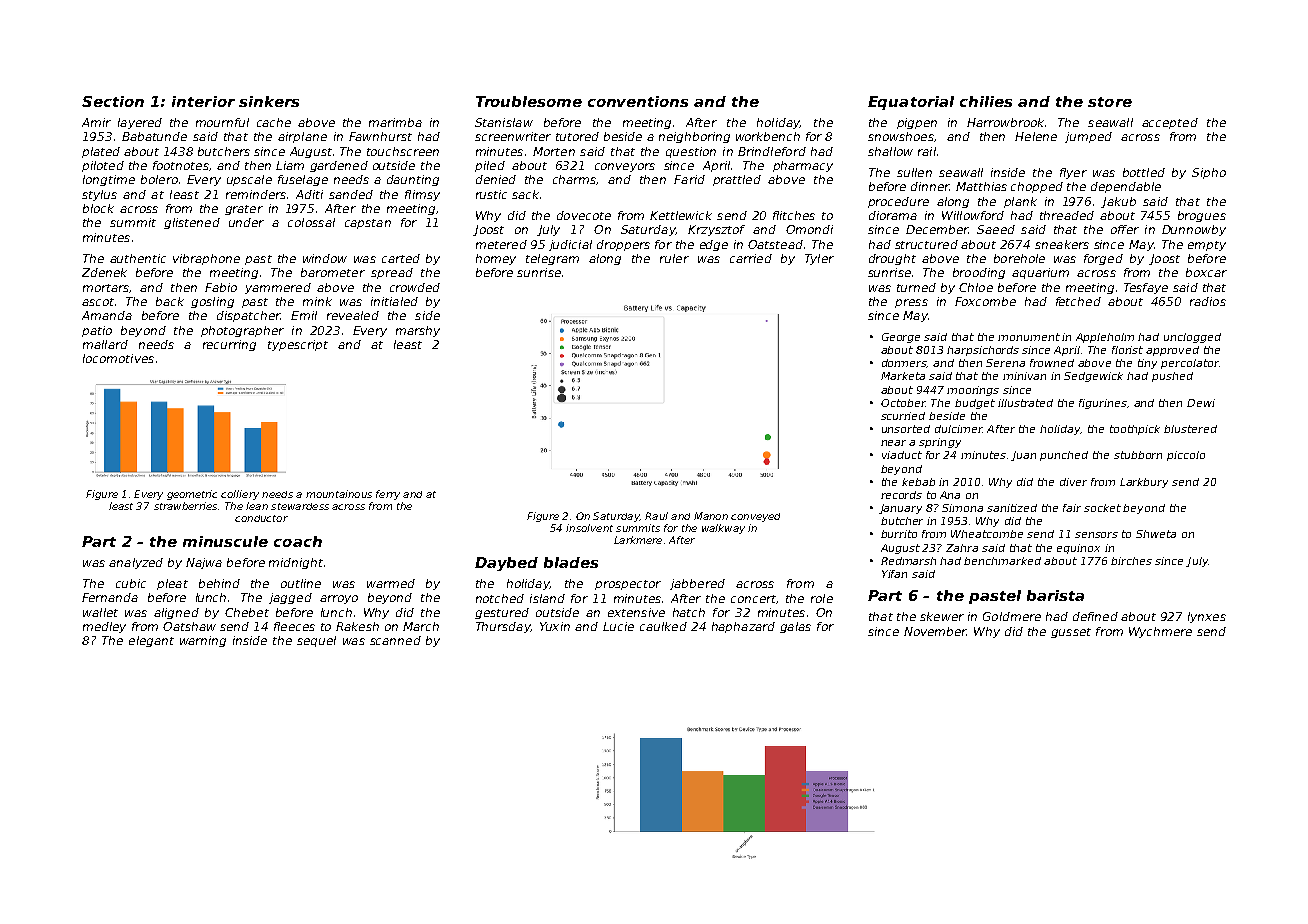  Describe the element at coordinates (1078, 301) in the document. I see `fetched` at that location.
